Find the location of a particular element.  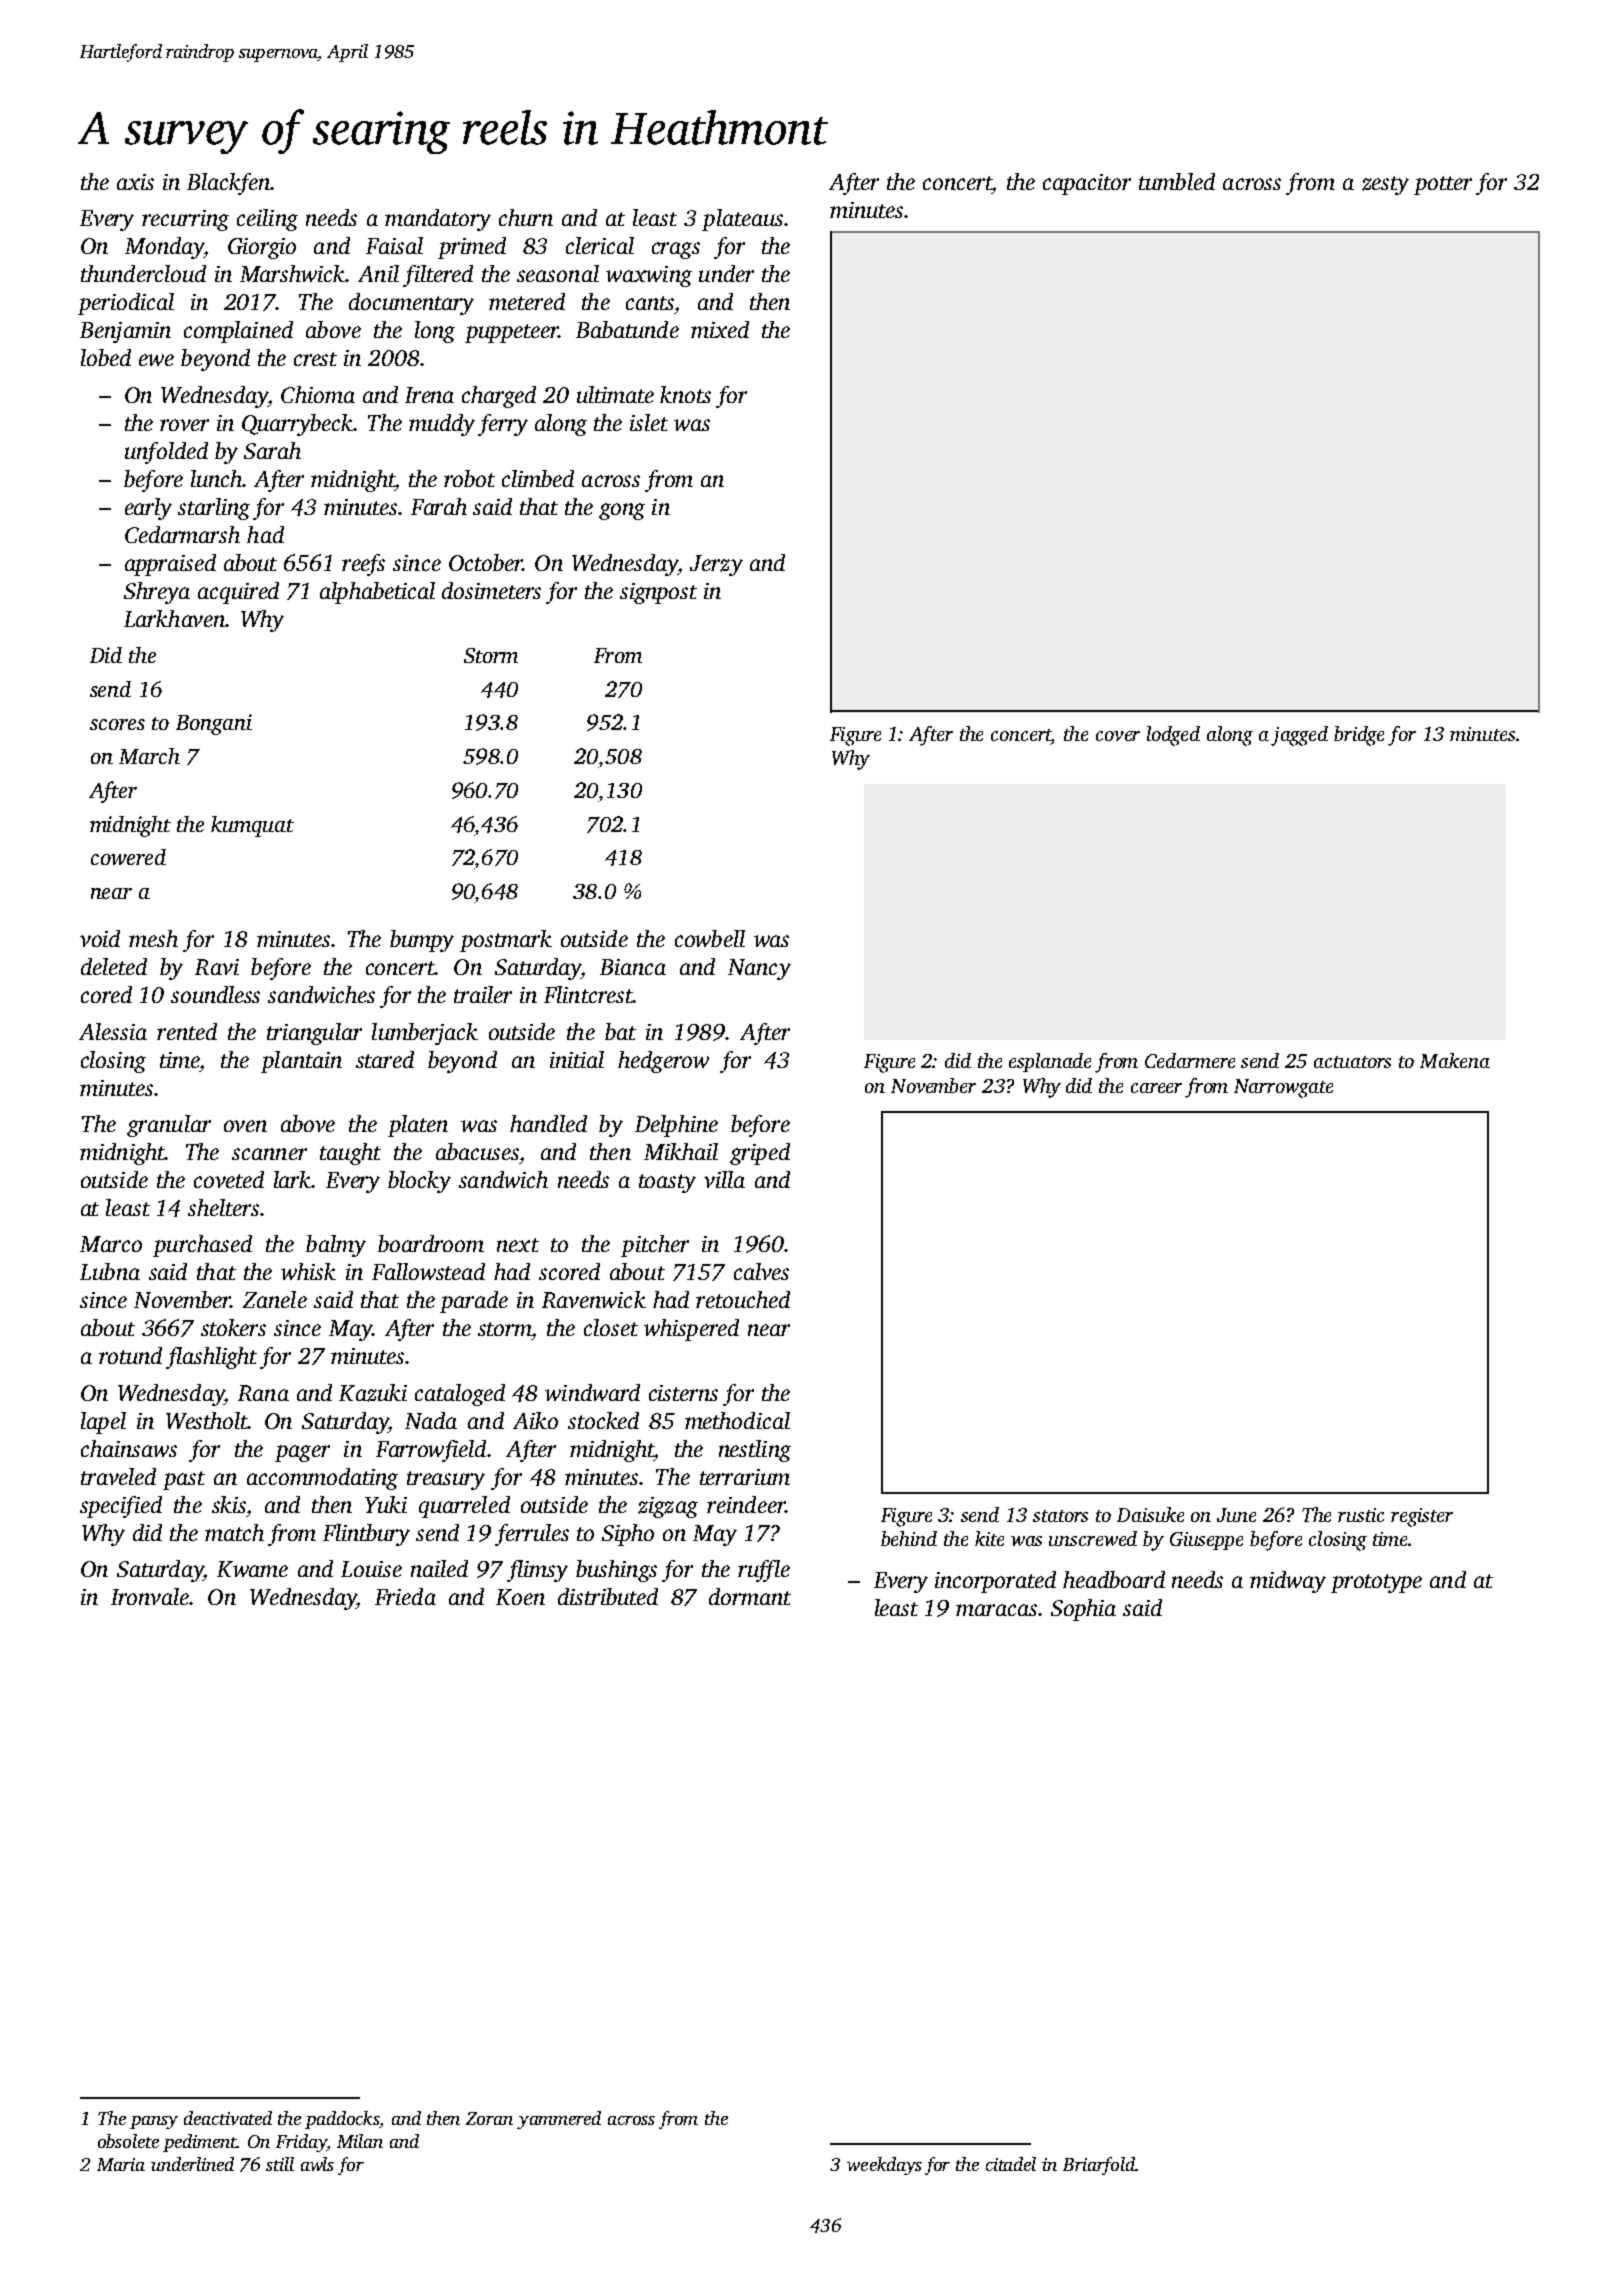

behind is located at coordinates (909, 1538).
